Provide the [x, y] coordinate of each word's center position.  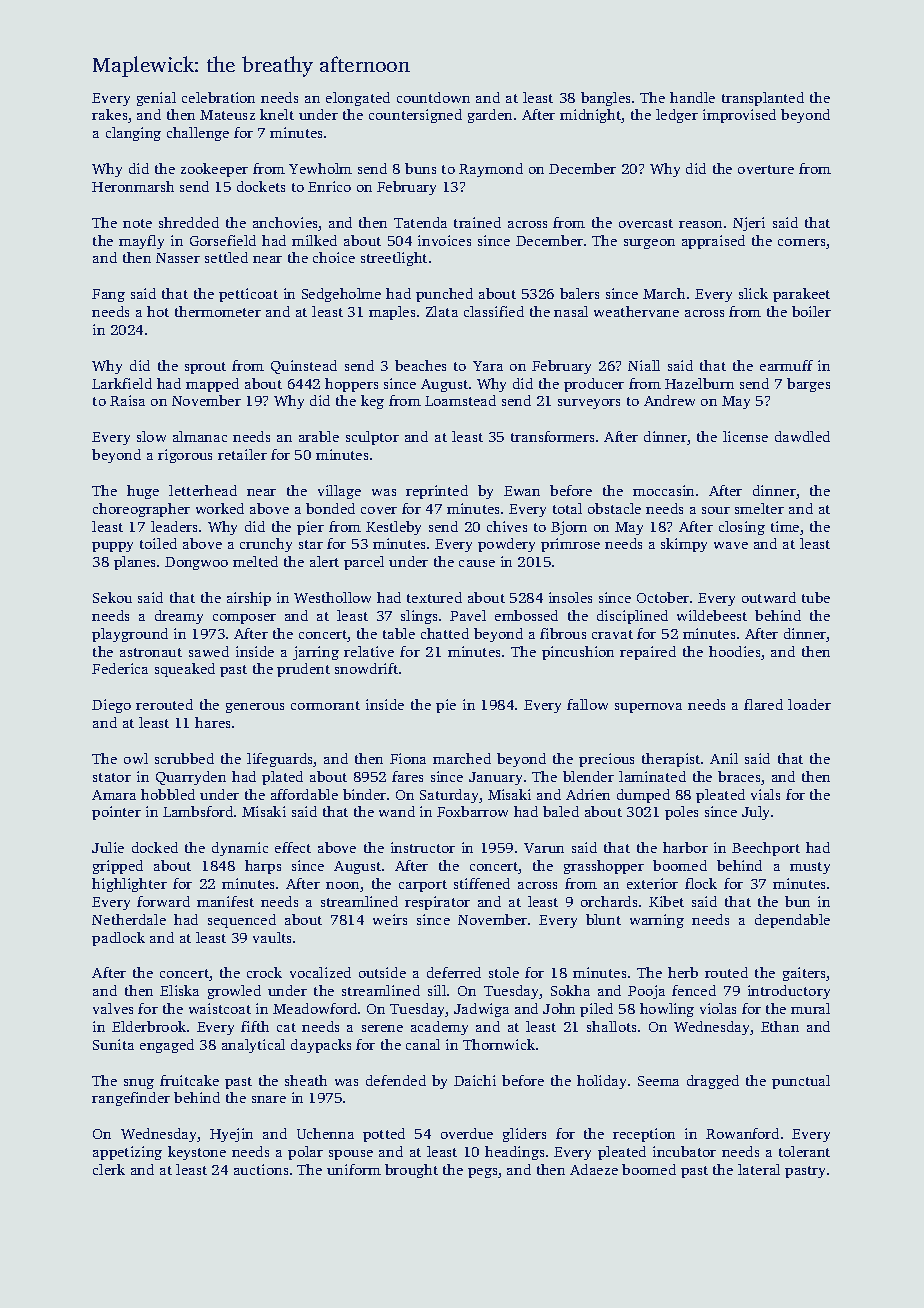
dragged [713, 1082]
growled [234, 992]
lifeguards [280, 760]
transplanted [763, 99]
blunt [603, 919]
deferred [454, 972]
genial [156, 99]
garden [490, 116]
